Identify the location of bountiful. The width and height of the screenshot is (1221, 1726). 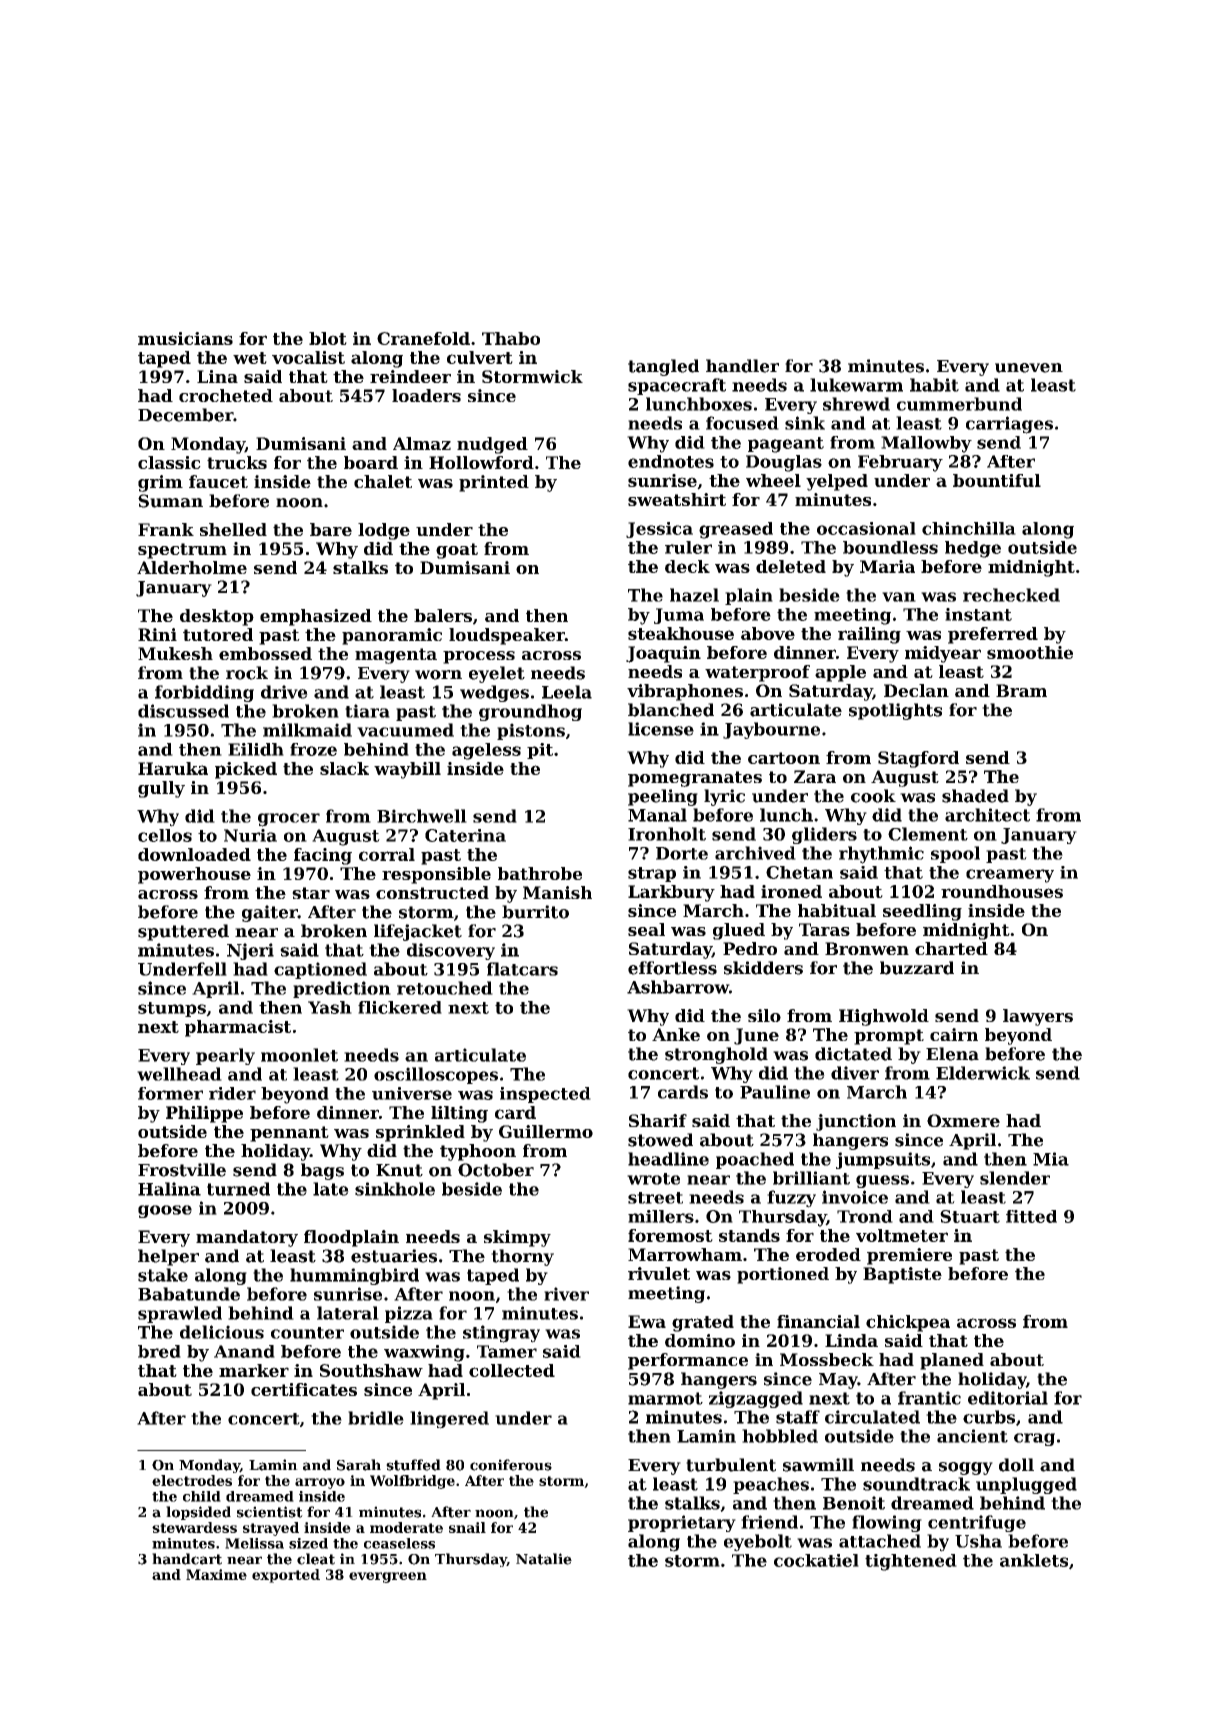
(997, 480).
